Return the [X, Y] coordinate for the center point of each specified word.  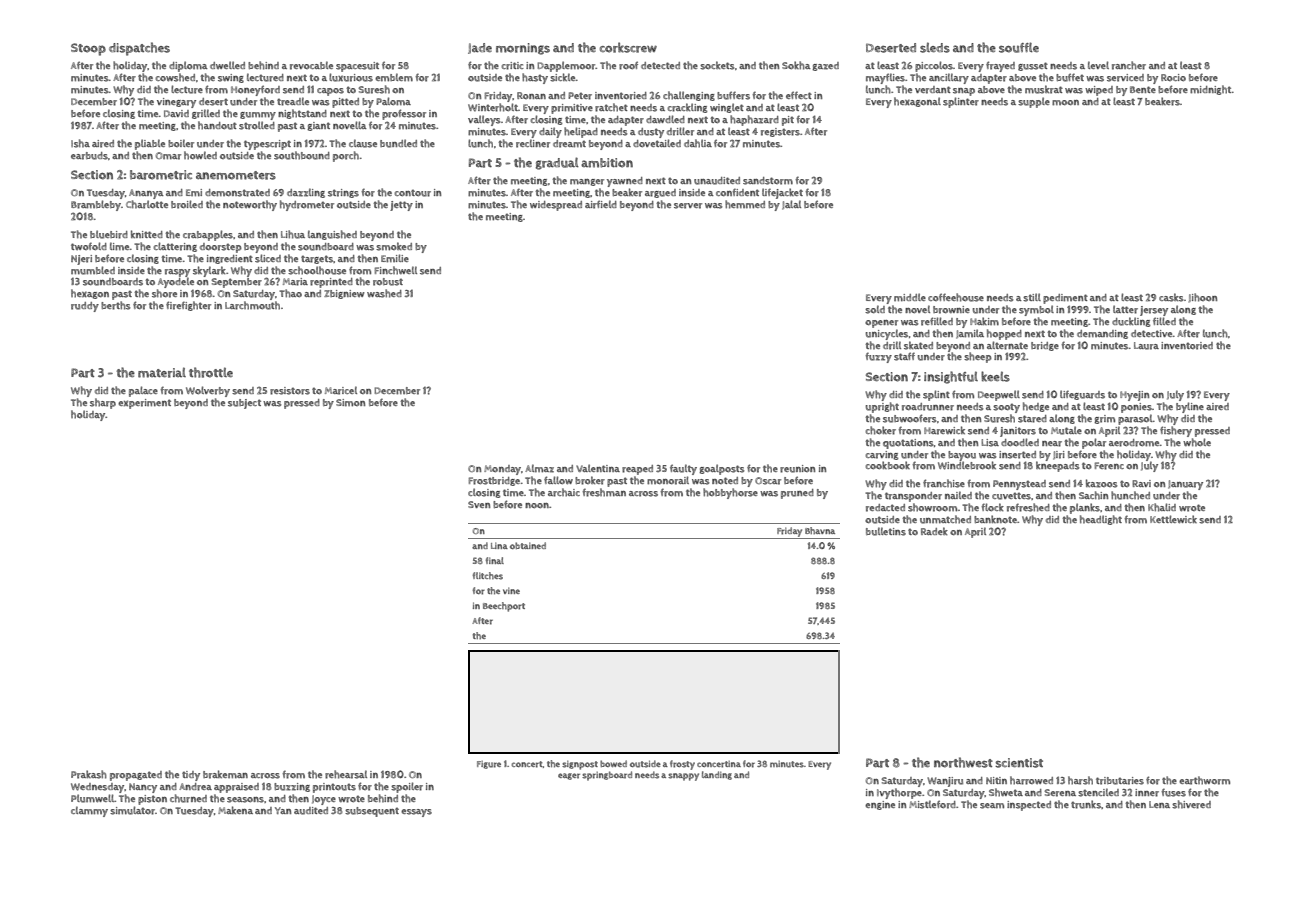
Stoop [88, 49]
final [495, 560]
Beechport [504, 607]
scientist [1019, 763]
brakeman [225, 774]
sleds [935, 47]
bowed [613, 763]
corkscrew [628, 47]
